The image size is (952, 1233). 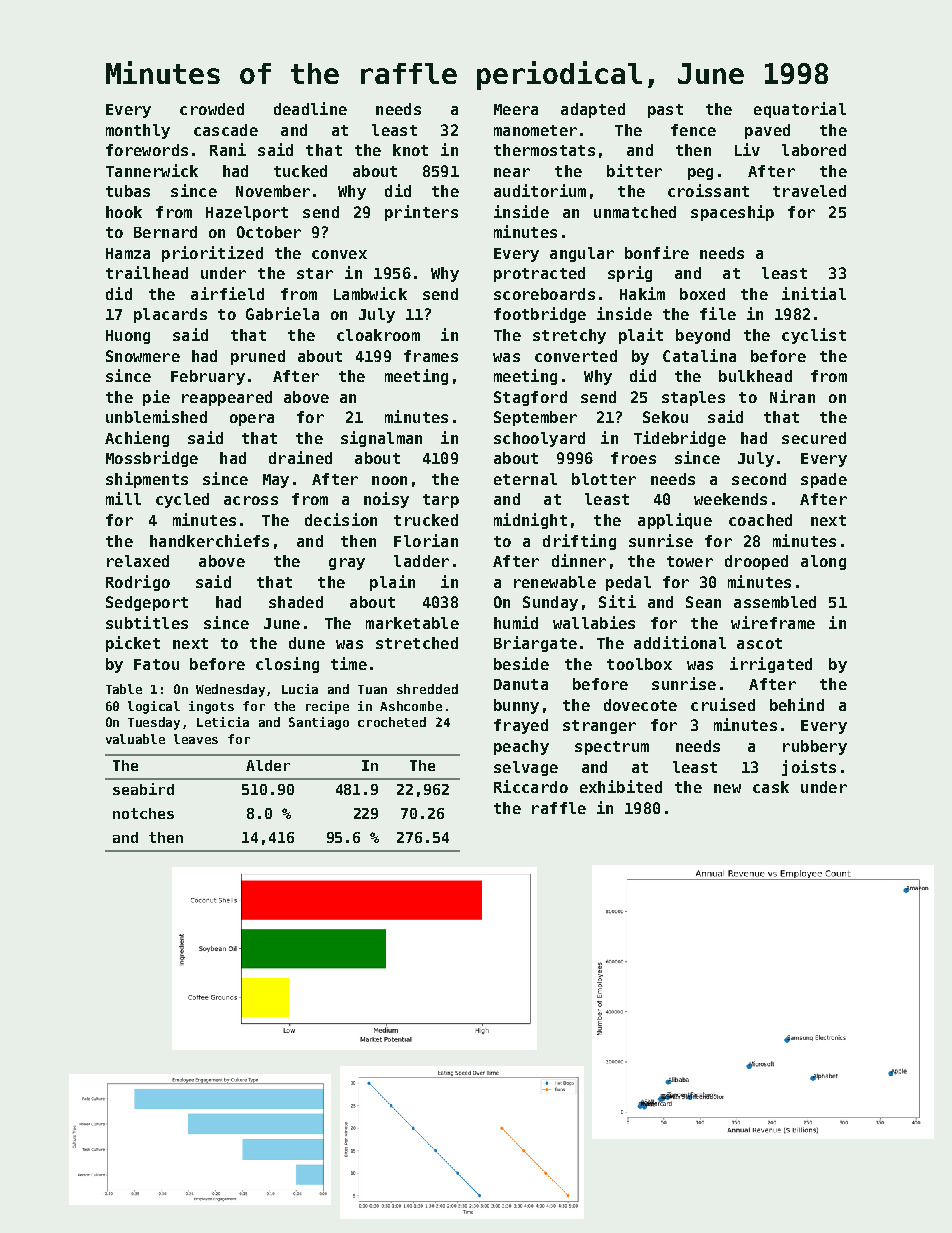 What do you see at coordinates (226, 130) in the screenshot?
I see `cascade` at bounding box center [226, 130].
